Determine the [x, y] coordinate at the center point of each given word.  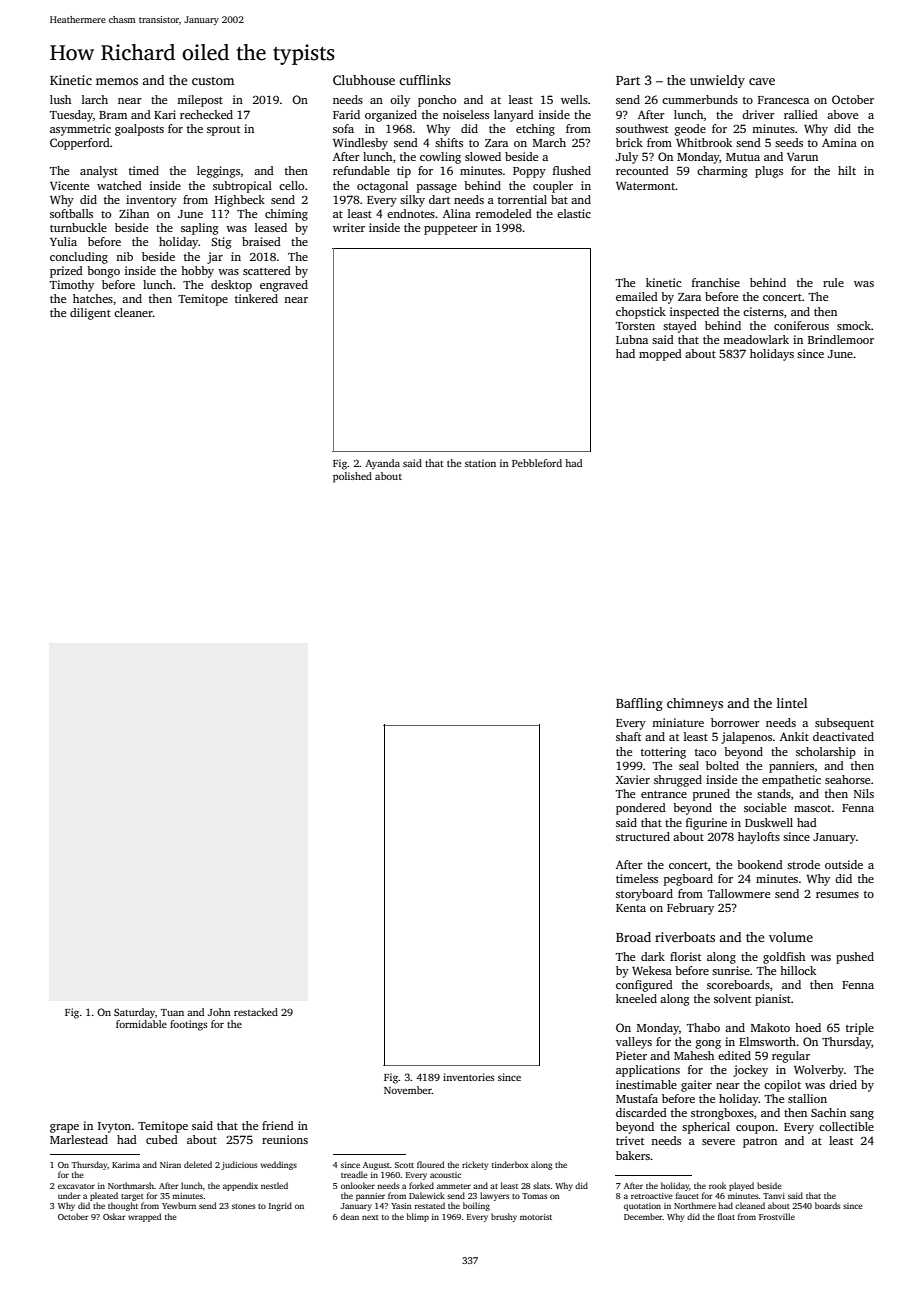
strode [803, 864]
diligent [90, 314]
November [408, 1090]
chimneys [695, 704]
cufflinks [425, 80]
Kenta [631, 908]
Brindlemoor [841, 339]
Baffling [639, 704]
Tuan [172, 1012]
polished [352, 477]
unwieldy [717, 81]
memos [117, 81]
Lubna [632, 339]
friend [278, 1125]
